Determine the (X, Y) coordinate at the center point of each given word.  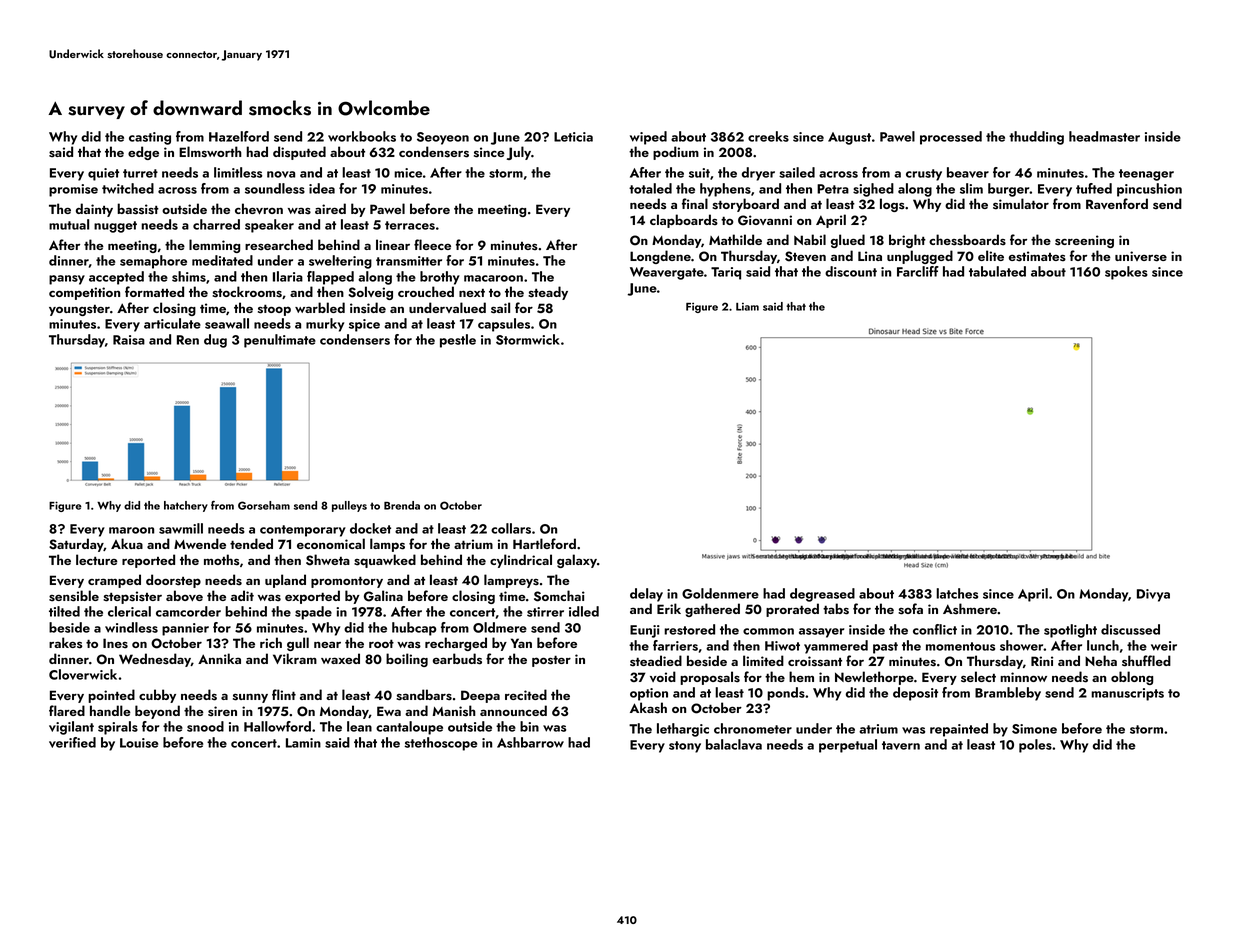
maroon (131, 530)
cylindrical (521, 561)
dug (215, 341)
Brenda (402, 505)
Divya (1153, 595)
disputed (299, 153)
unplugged (920, 257)
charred (216, 224)
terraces (410, 225)
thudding (1036, 138)
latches (957, 593)
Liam (747, 307)
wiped (648, 138)
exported (312, 597)
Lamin (303, 743)
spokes (1126, 273)
